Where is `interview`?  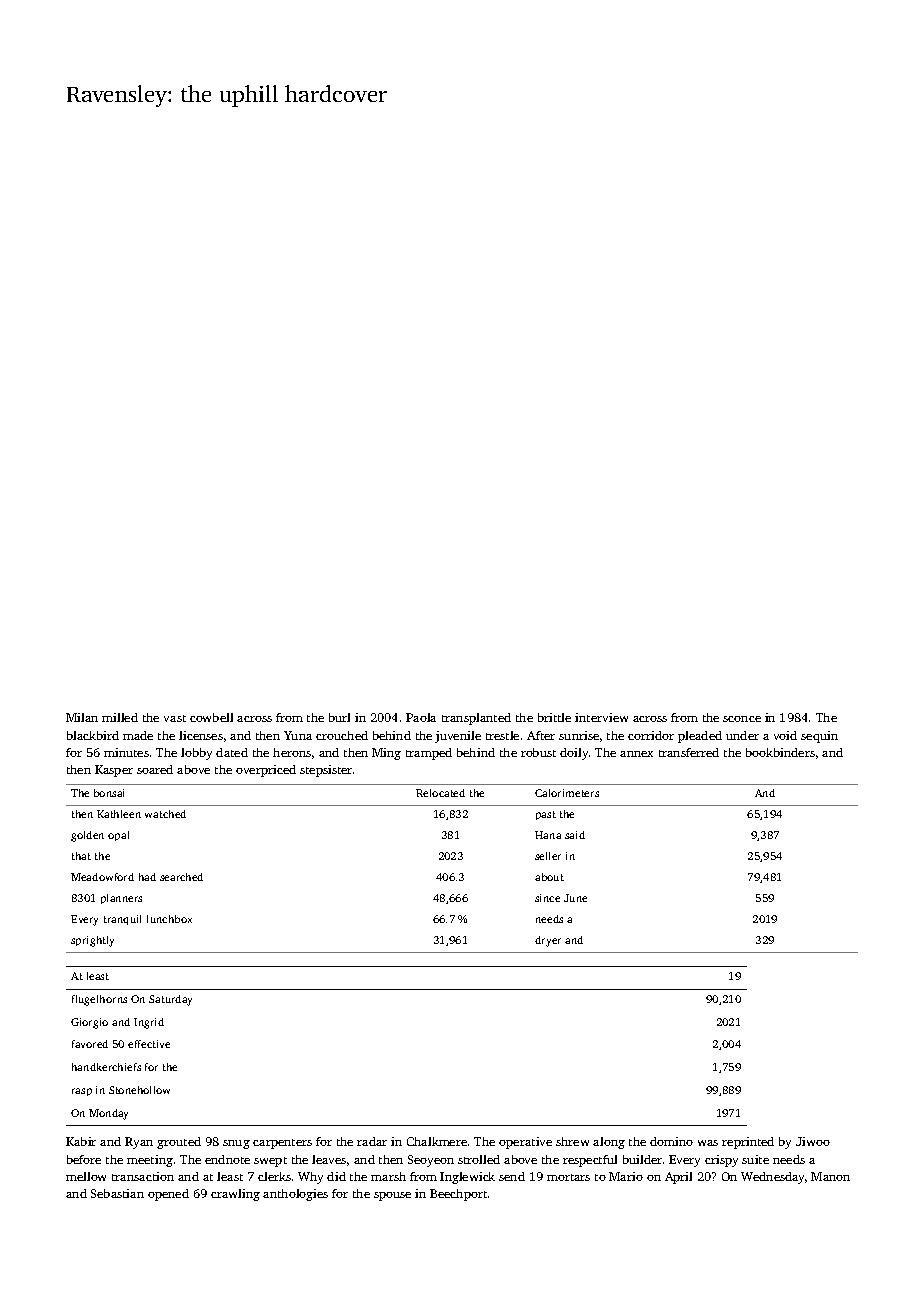
interview is located at coordinates (601, 717).
